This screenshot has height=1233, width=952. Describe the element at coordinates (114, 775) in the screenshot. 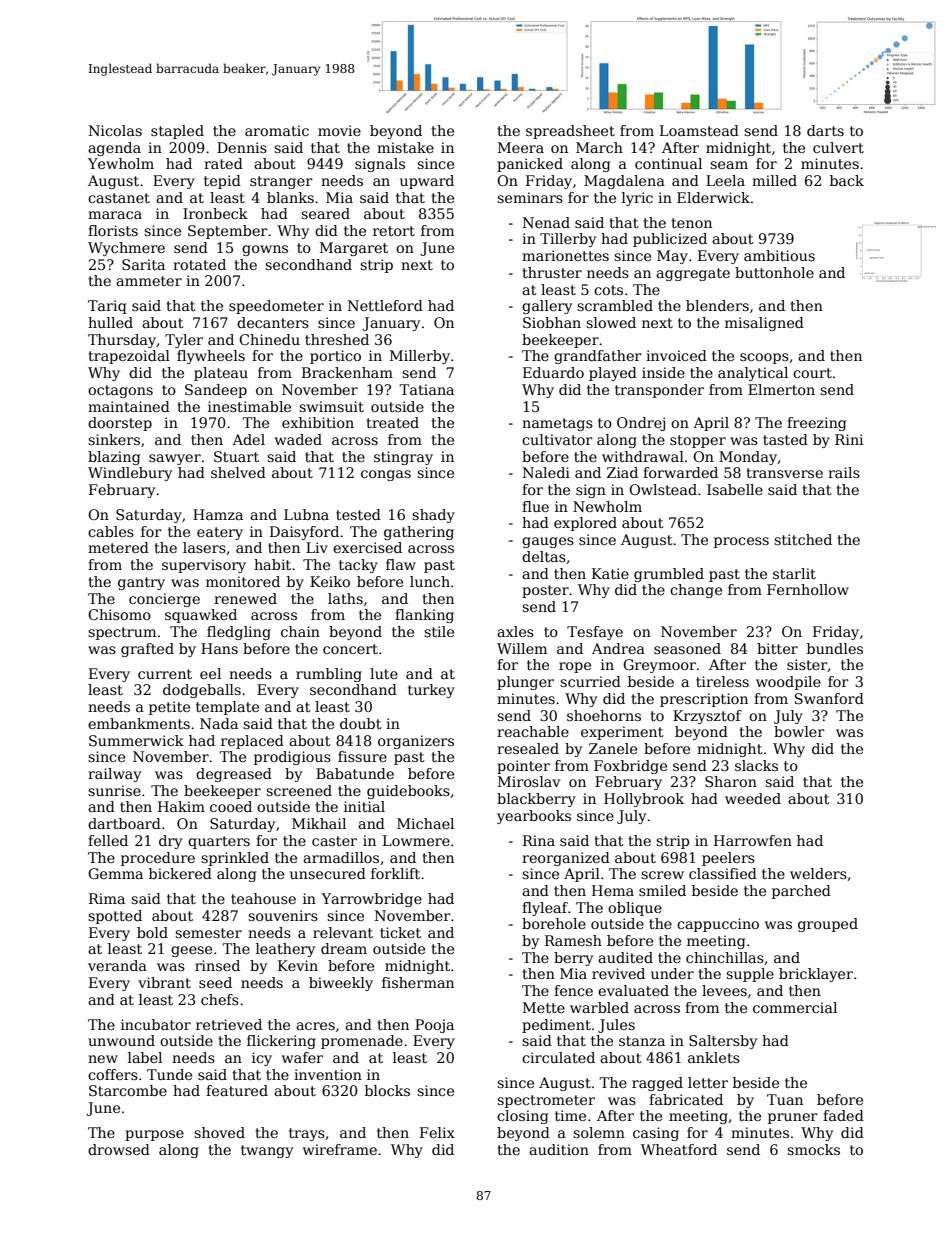

I see `railway` at that location.
